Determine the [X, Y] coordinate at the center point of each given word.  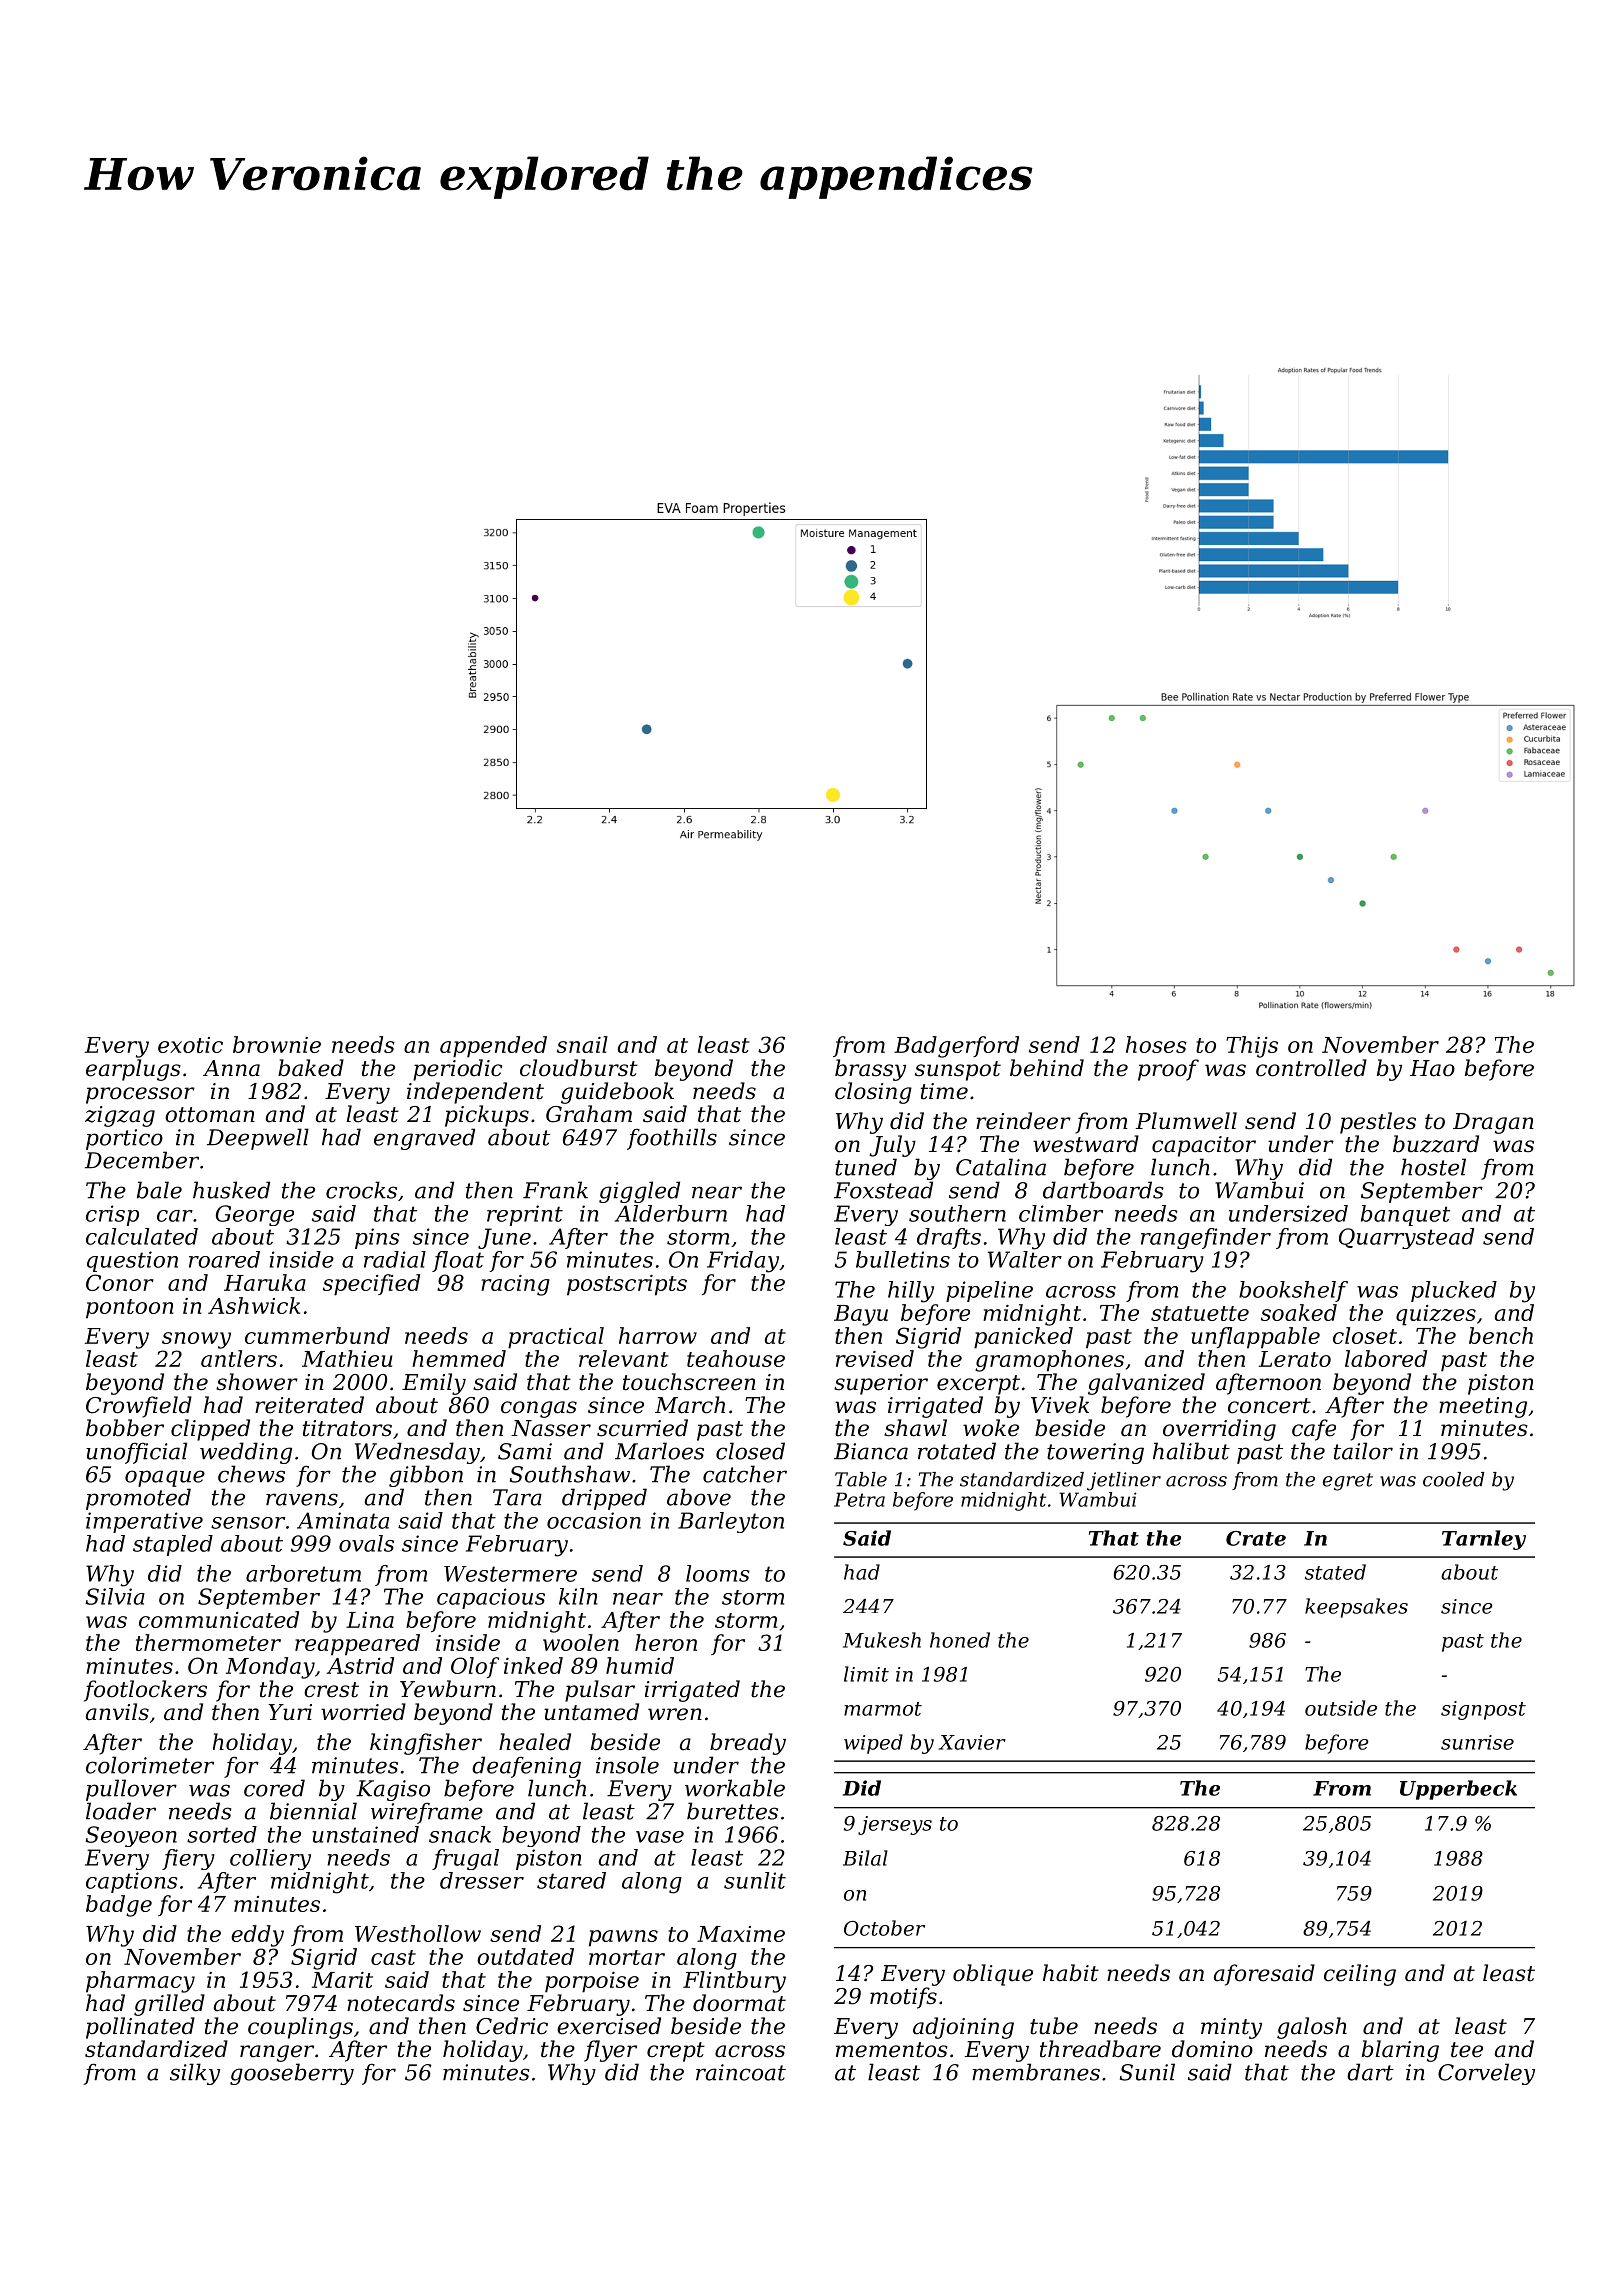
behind [1047, 1068]
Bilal [865, 1858]
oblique [993, 1975]
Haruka [265, 1282]
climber [1061, 1213]
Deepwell [258, 1139]
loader [121, 1811]
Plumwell [1186, 1121]
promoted [138, 1499]
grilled [169, 2005]
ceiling [1360, 1975]
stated [1335, 1572]
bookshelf [1293, 1291]
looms [718, 1573]
